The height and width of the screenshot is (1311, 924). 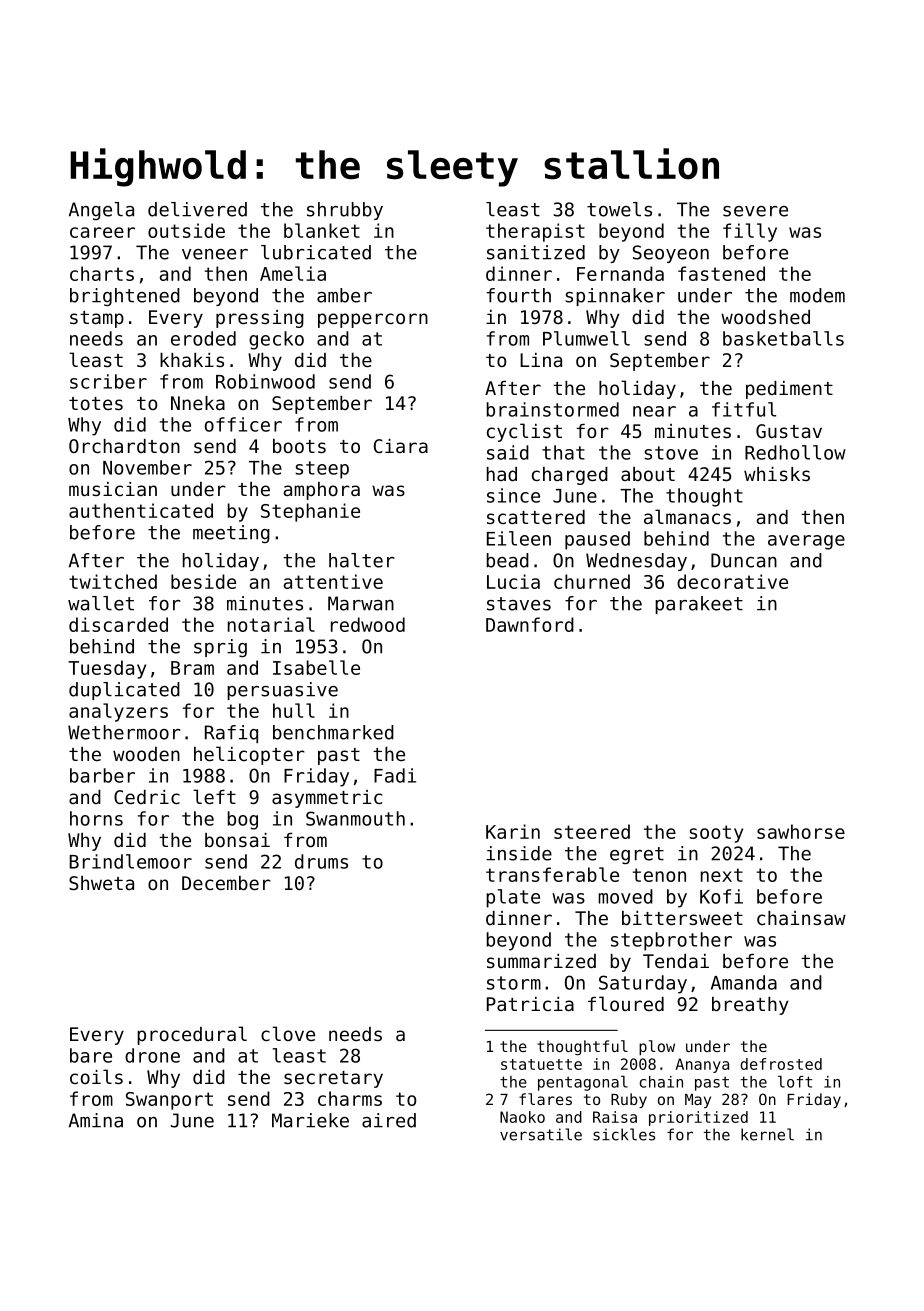 What do you see at coordinates (345, 211) in the screenshot?
I see `shrubby` at bounding box center [345, 211].
